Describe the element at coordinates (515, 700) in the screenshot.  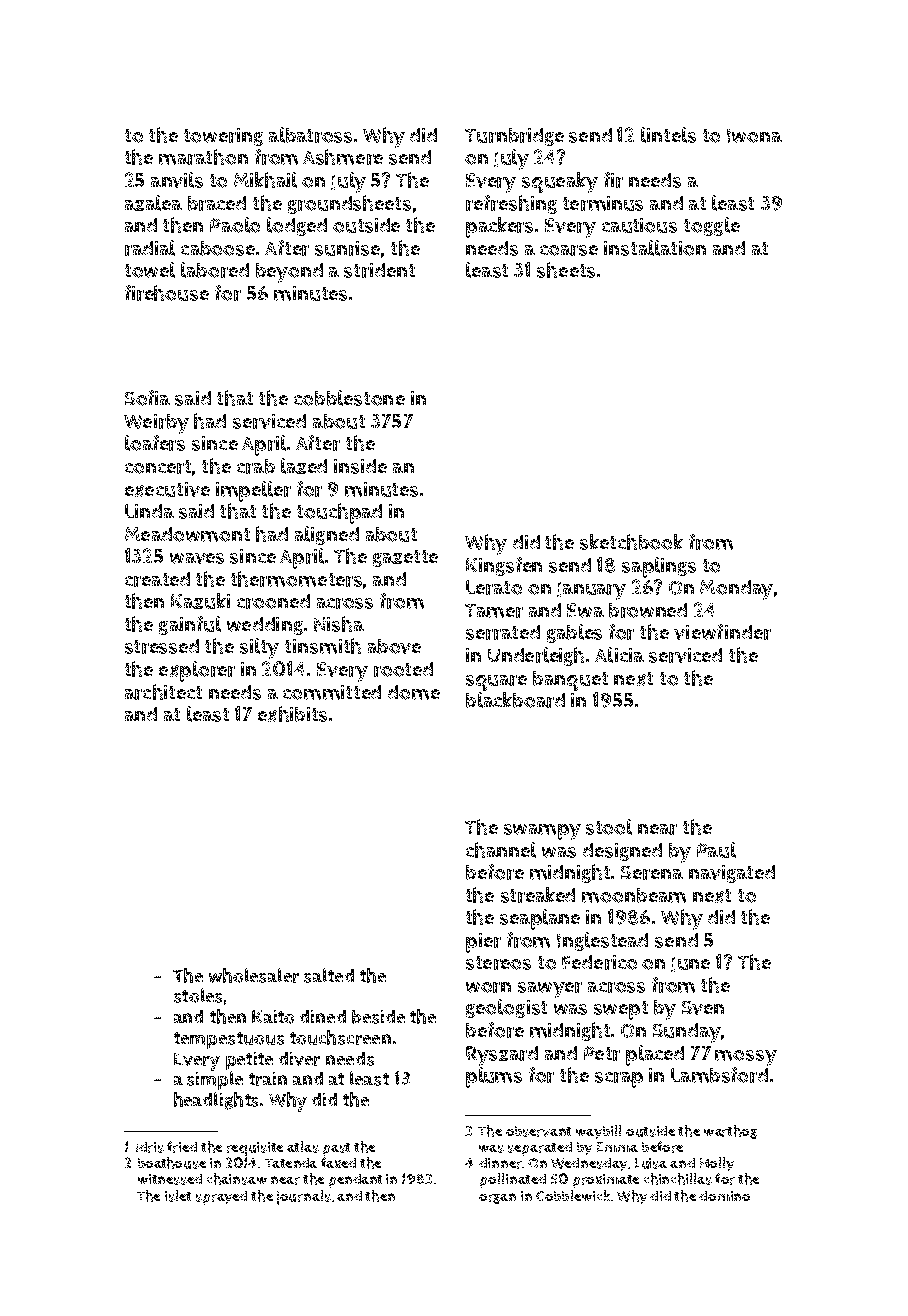
I see `blackboard` at that location.
